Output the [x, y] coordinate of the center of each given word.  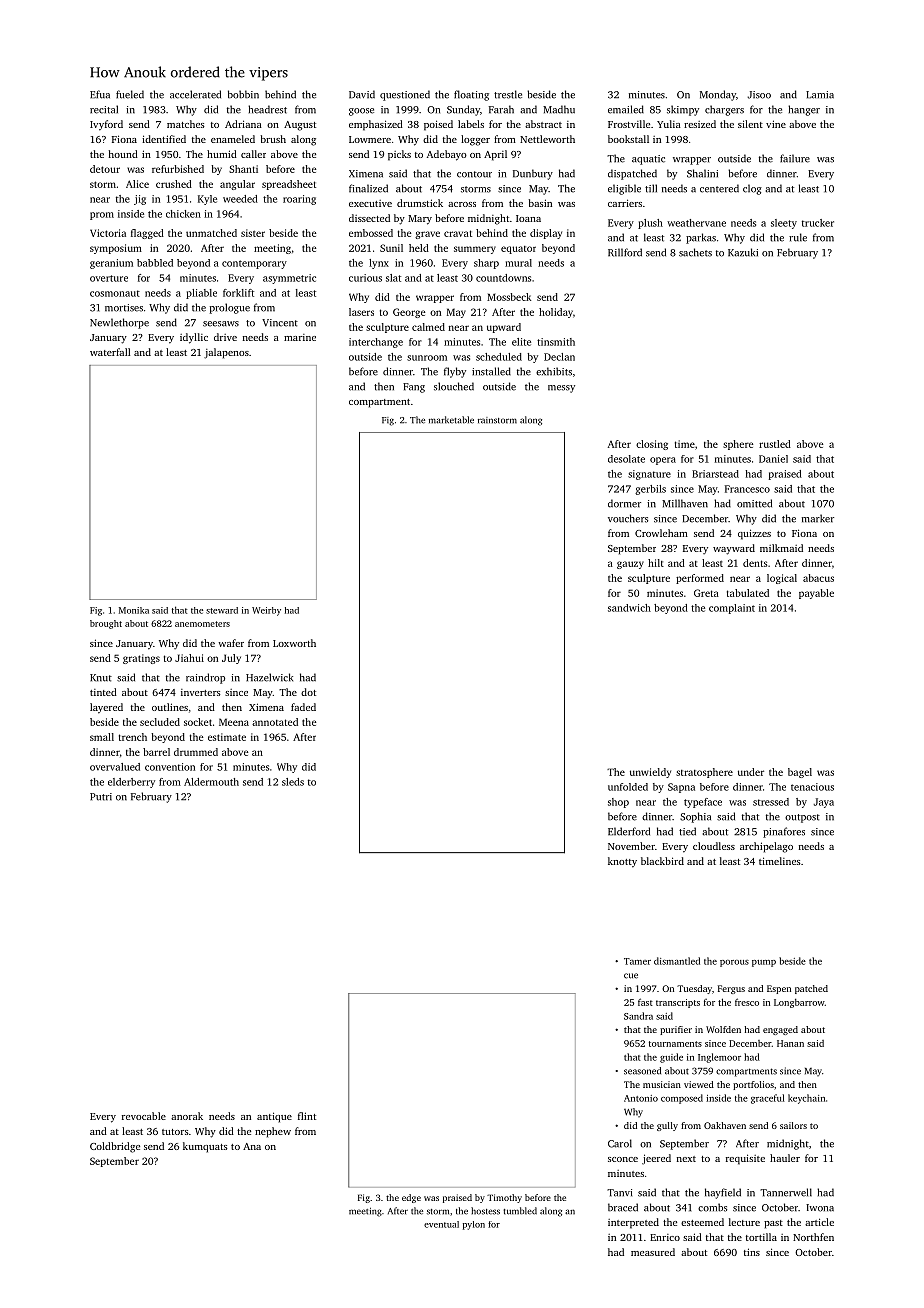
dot [308, 692]
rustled [775, 444]
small [102, 737]
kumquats [205, 1147]
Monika [134, 610]
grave [427, 235]
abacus [818, 578]
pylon [474, 1225]
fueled [130, 94]
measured [653, 1252]
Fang [414, 388]
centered [719, 188]
